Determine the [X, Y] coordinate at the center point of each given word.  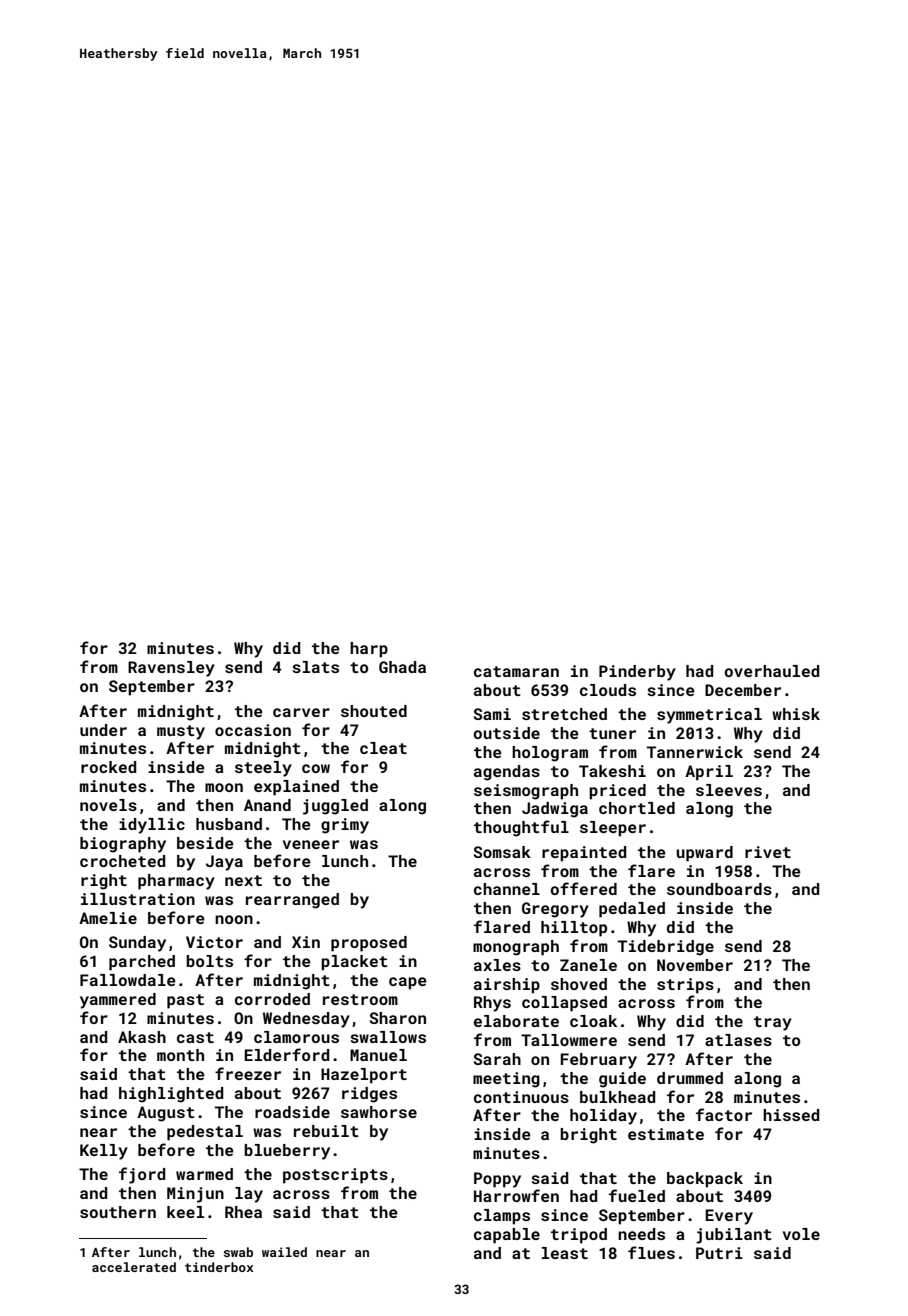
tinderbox [219, 1267]
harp [369, 650]
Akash [142, 1037]
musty [181, 732]
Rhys [492, 1004]
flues [651, 1252]
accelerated [134, 1267]
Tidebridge [666, 948]
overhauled [772, 671]
